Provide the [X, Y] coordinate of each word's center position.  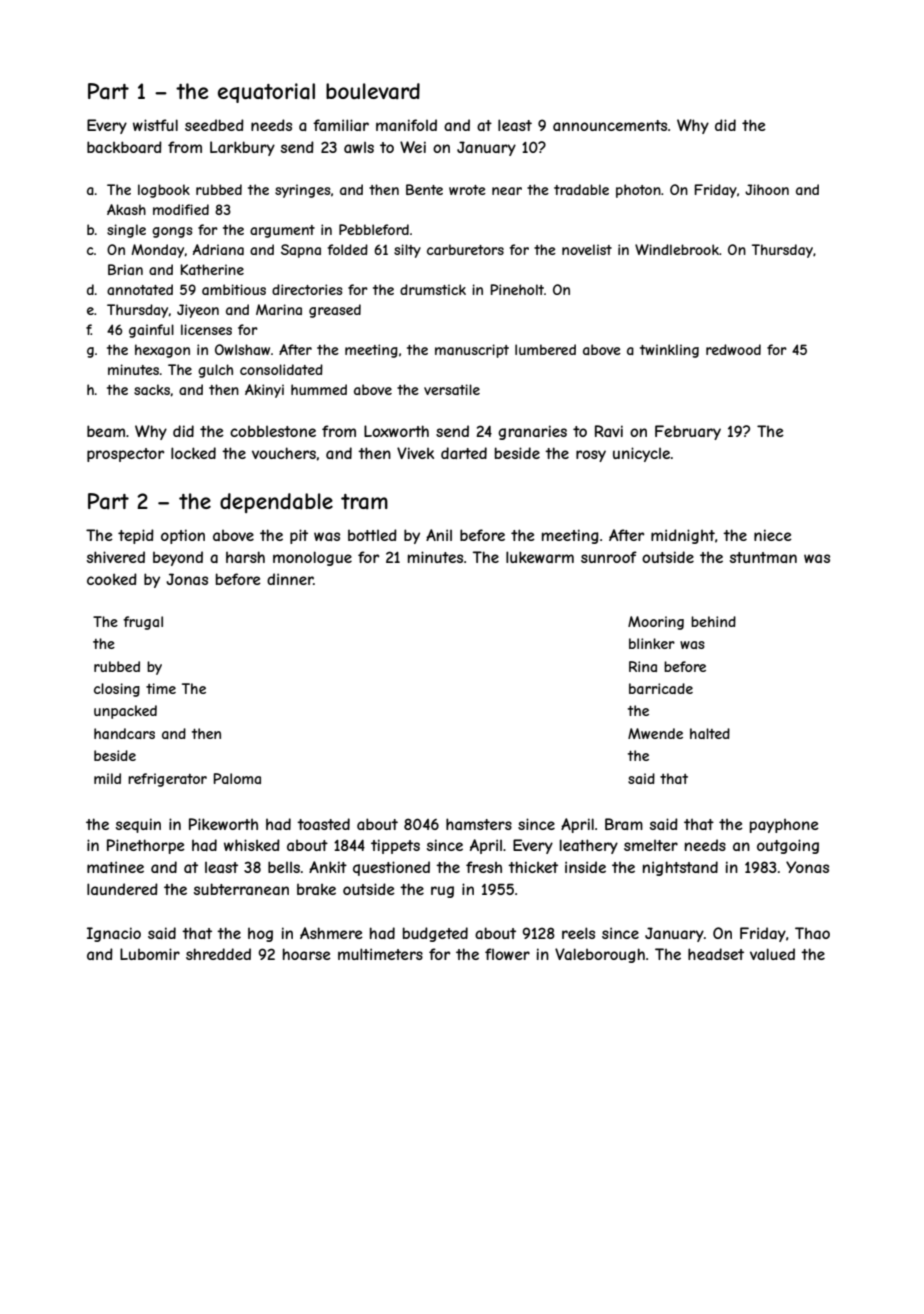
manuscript [472, 351]
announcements [610, 125]
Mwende [655, 733]
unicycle [641, 454]
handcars [124, 733]
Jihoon [767, 189]
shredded [218, 954]
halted [710, 733]
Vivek [415, 453]
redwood [733, 349]
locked [193, 453]
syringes [303, 191]
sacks [152, 390]
